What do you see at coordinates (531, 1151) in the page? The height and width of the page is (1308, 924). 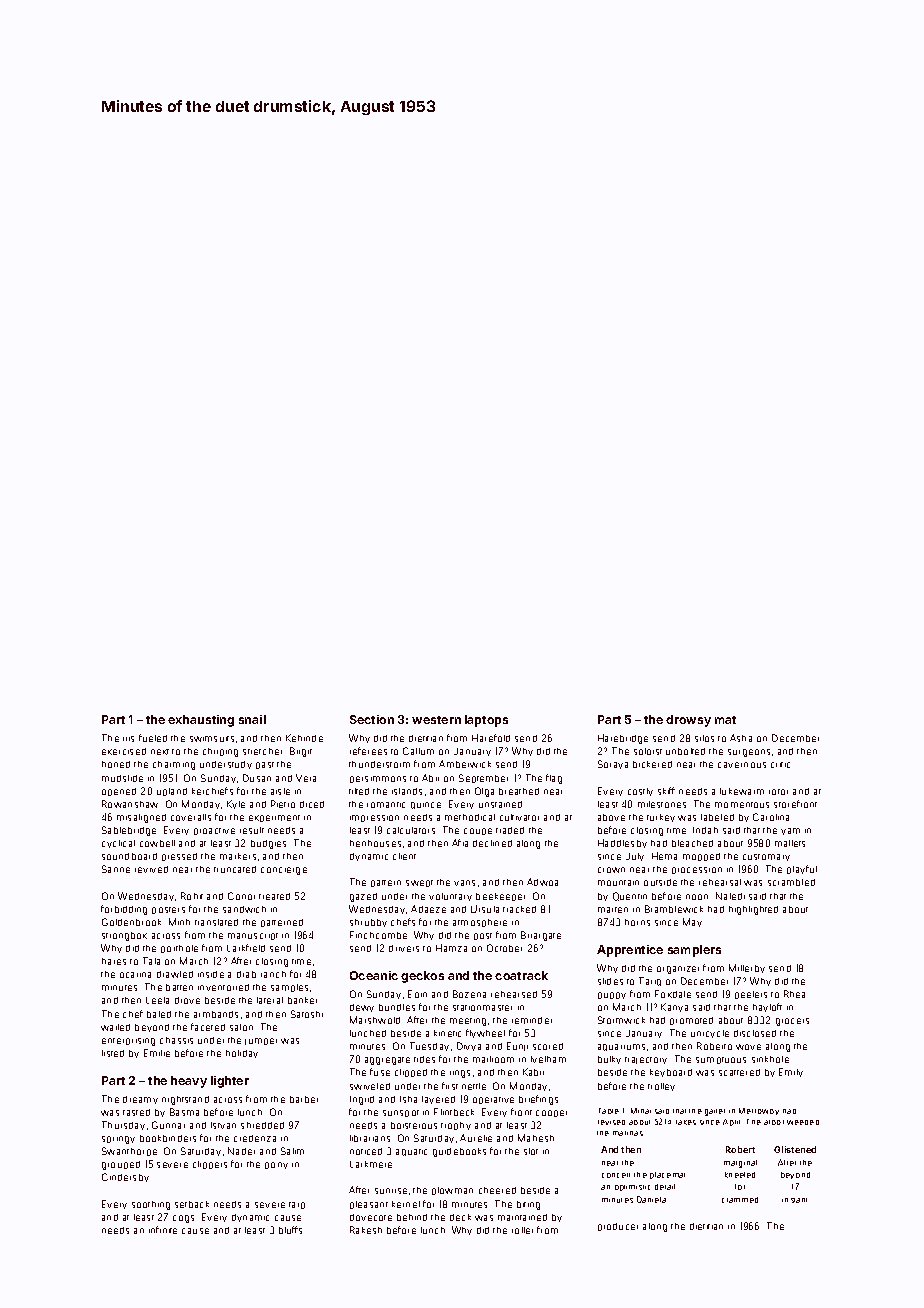 I see `slot` at bounding box center [531, 1151].
